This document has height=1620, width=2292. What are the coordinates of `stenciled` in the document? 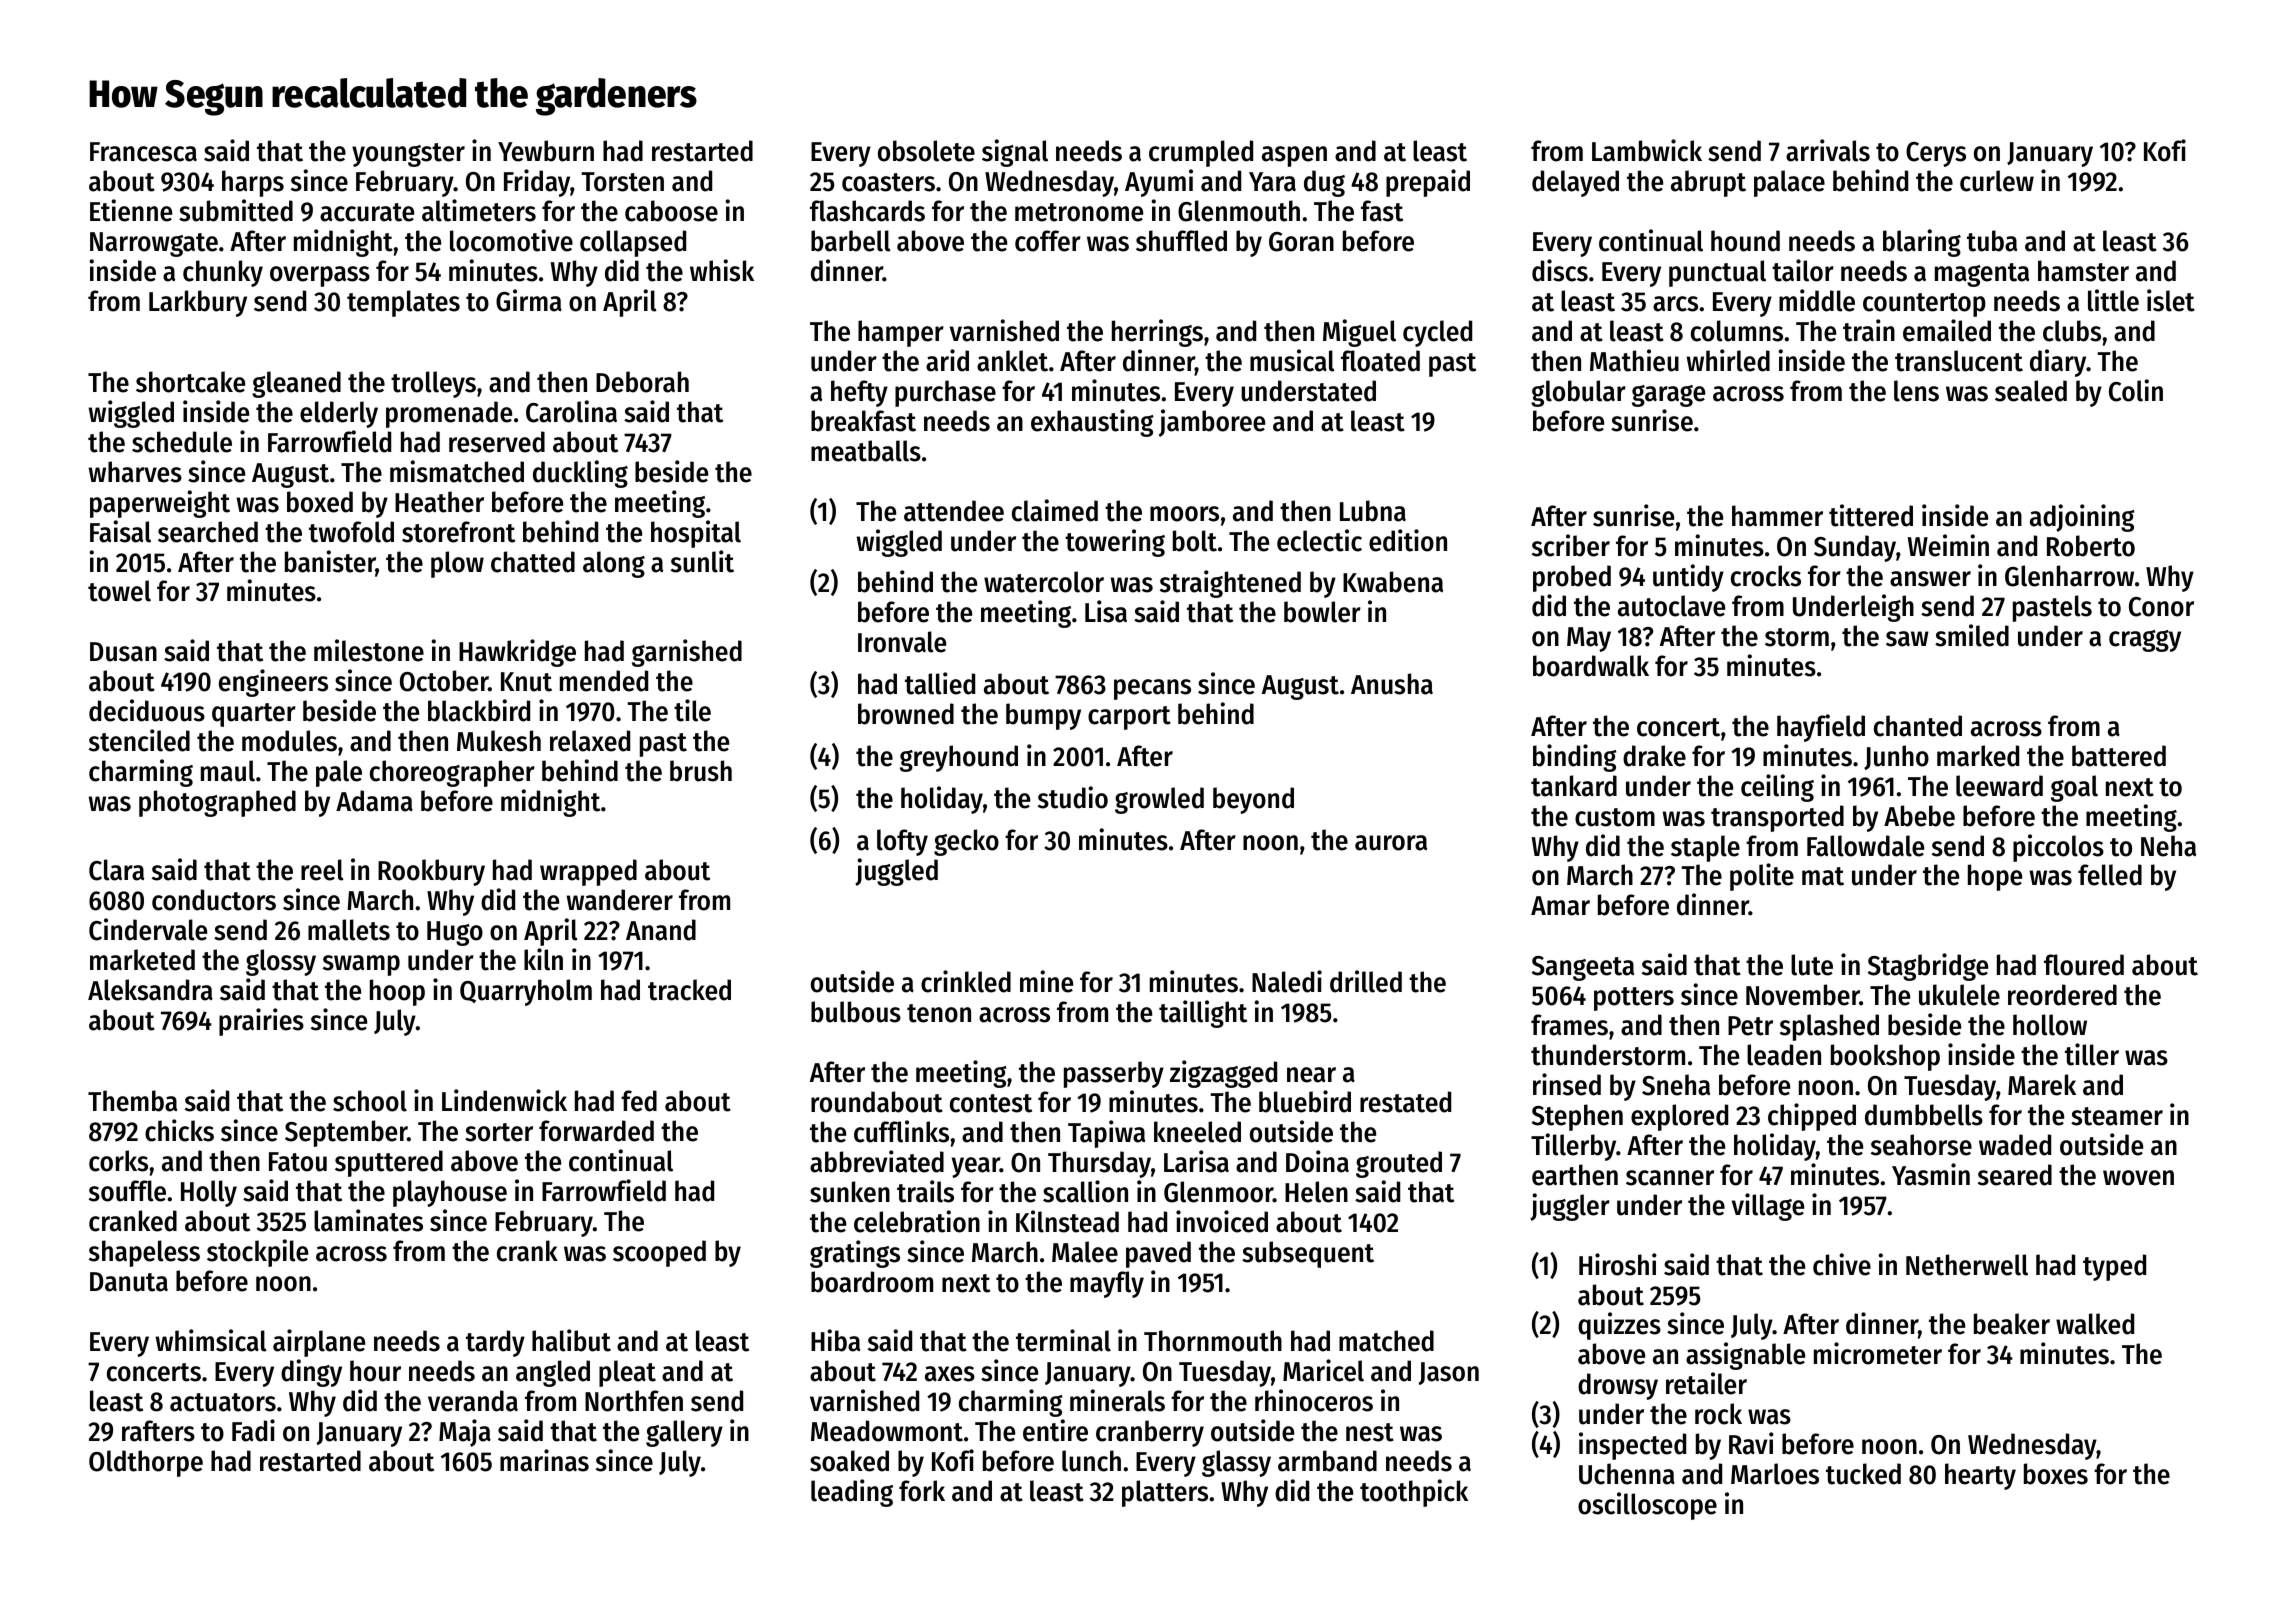 It's located at (139, 740).
